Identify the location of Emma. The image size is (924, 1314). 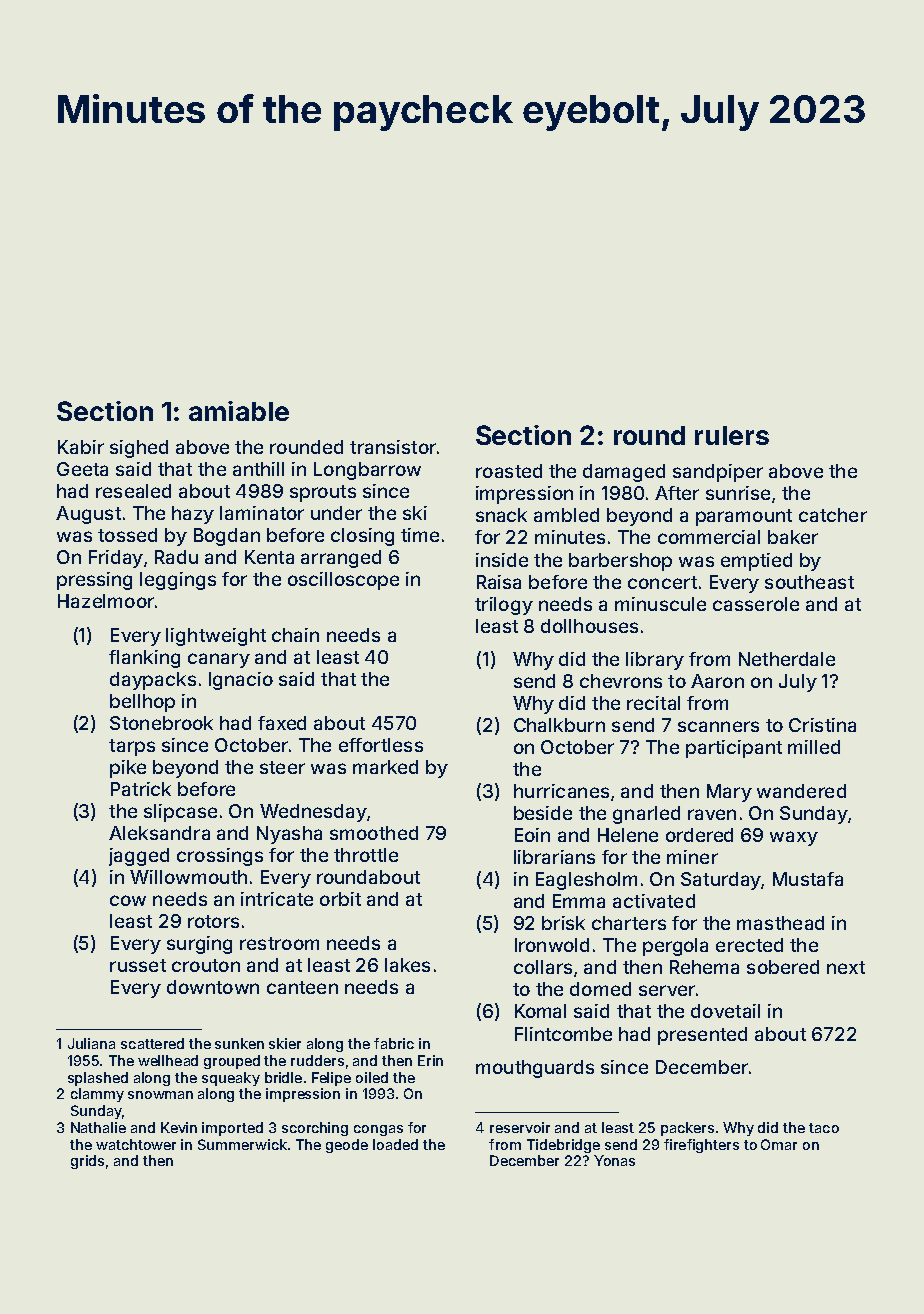
(579, 901).
